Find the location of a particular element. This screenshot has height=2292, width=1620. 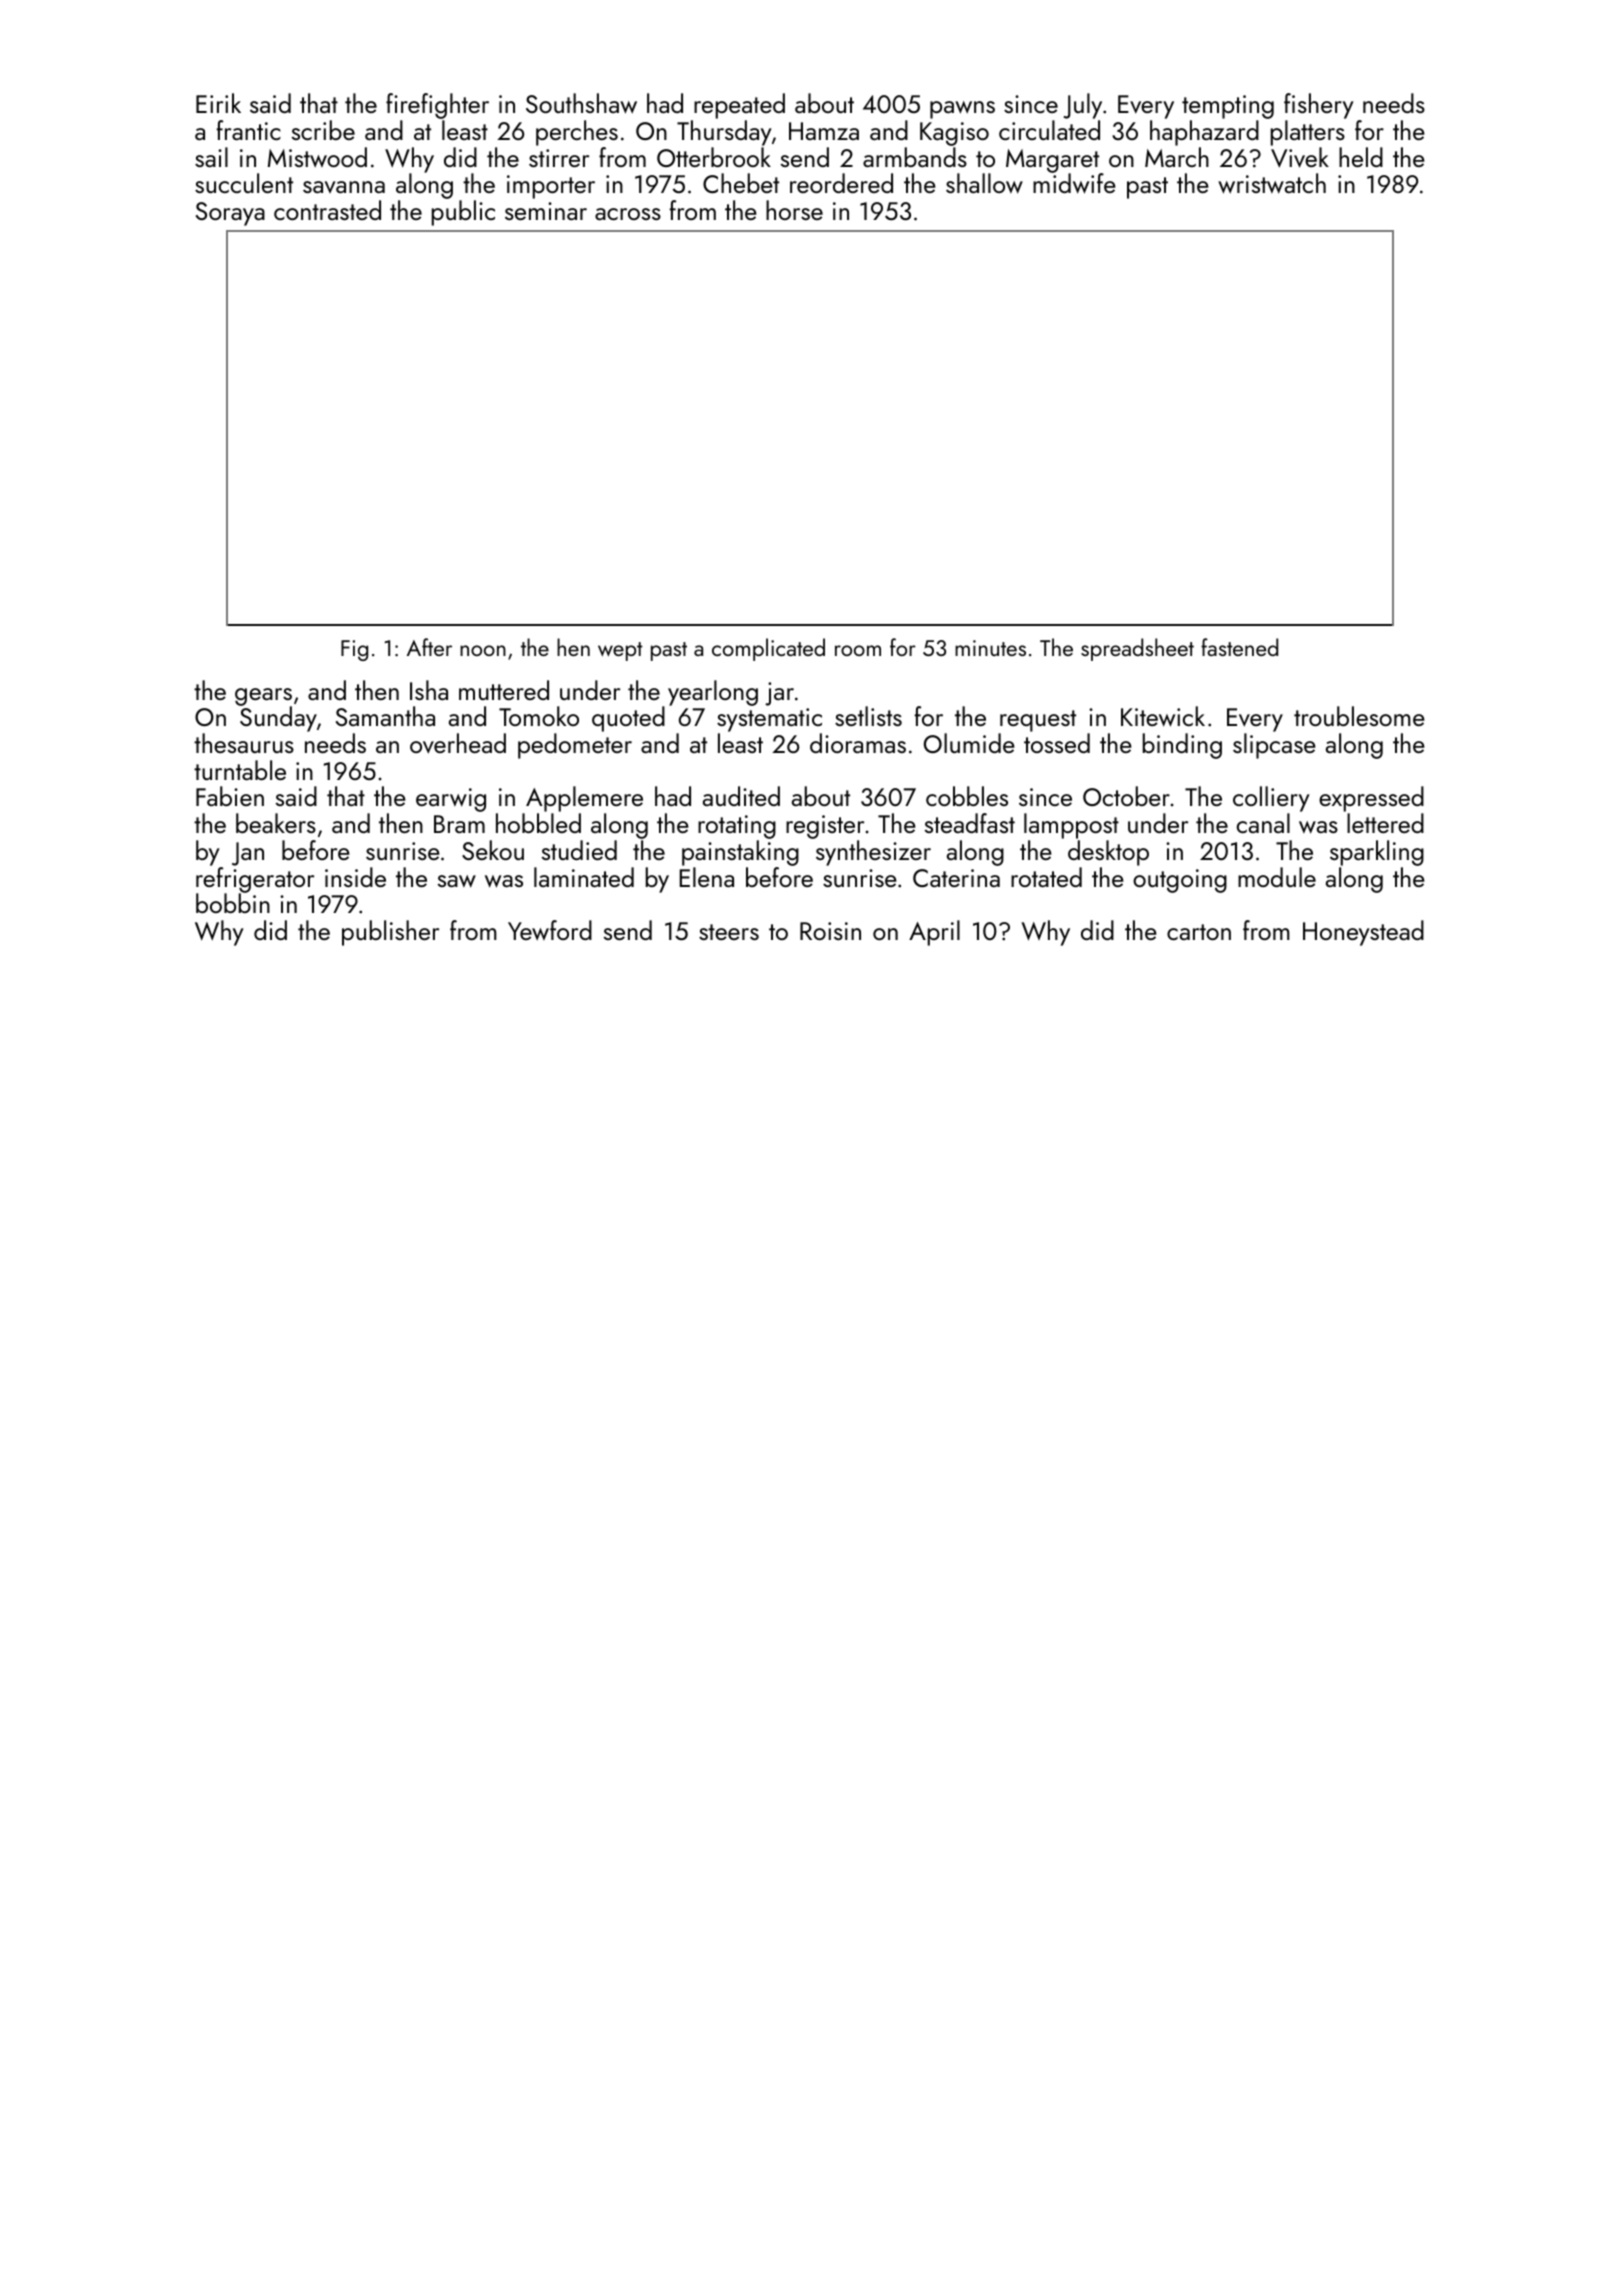

across is located at coordinates (628, 214).
